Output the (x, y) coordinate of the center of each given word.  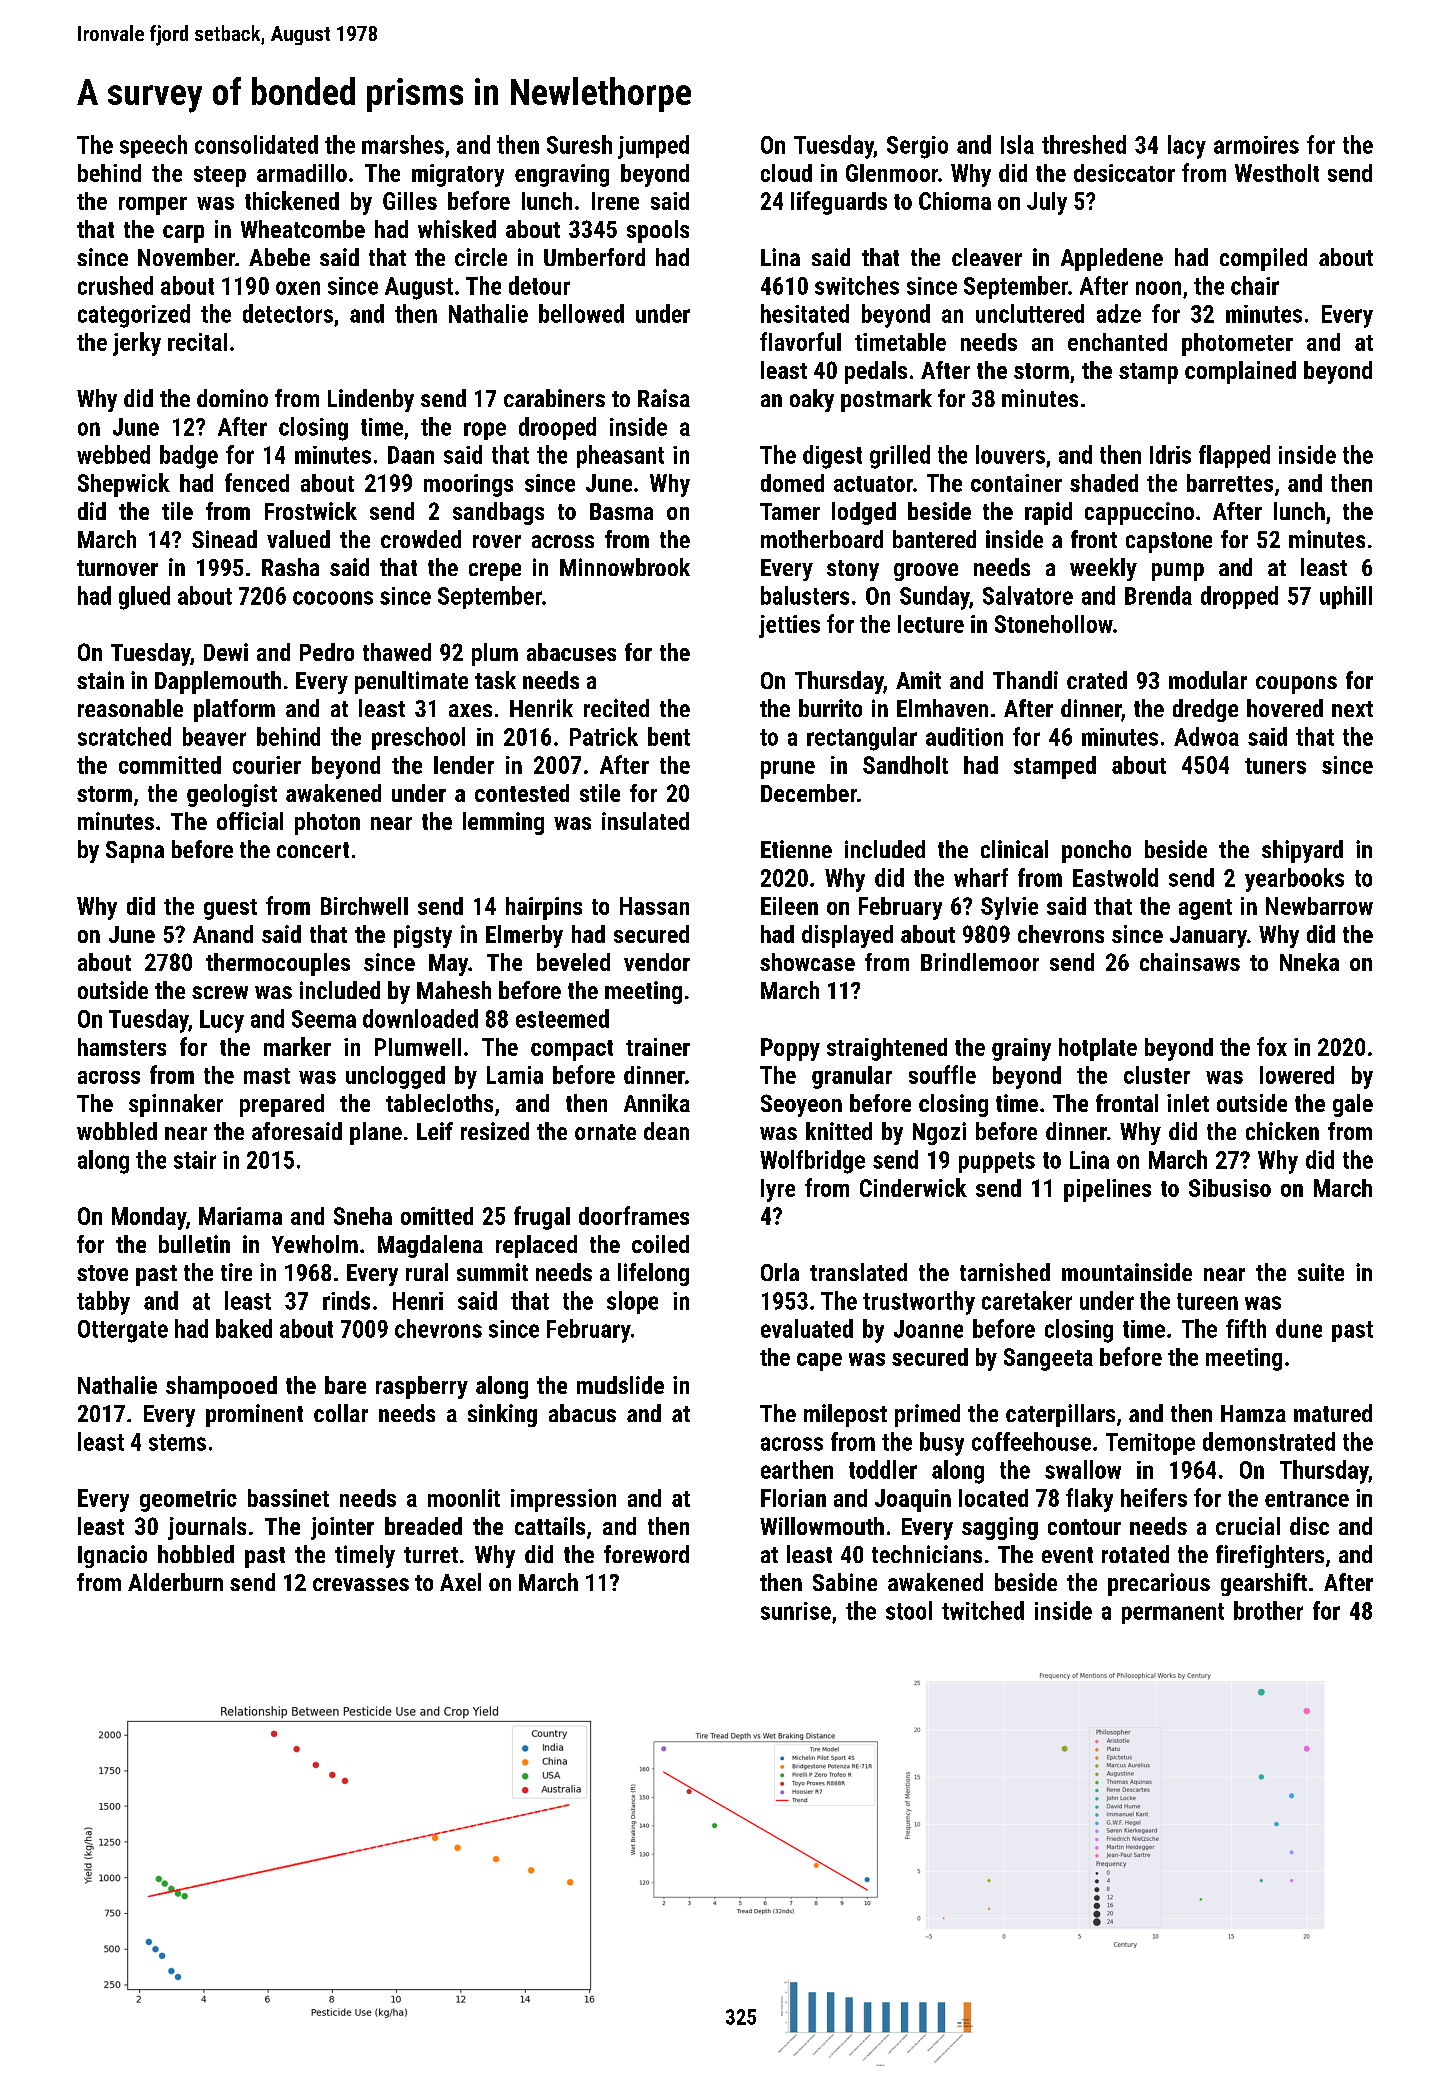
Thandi (1025, 680)
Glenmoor (892, 173)
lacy (1187, 147)
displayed (847, 936)
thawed (397, 652)
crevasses (361, 1584)
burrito (830, 708)
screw (220, 992)
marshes (403, 144)
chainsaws (1190, 962)
